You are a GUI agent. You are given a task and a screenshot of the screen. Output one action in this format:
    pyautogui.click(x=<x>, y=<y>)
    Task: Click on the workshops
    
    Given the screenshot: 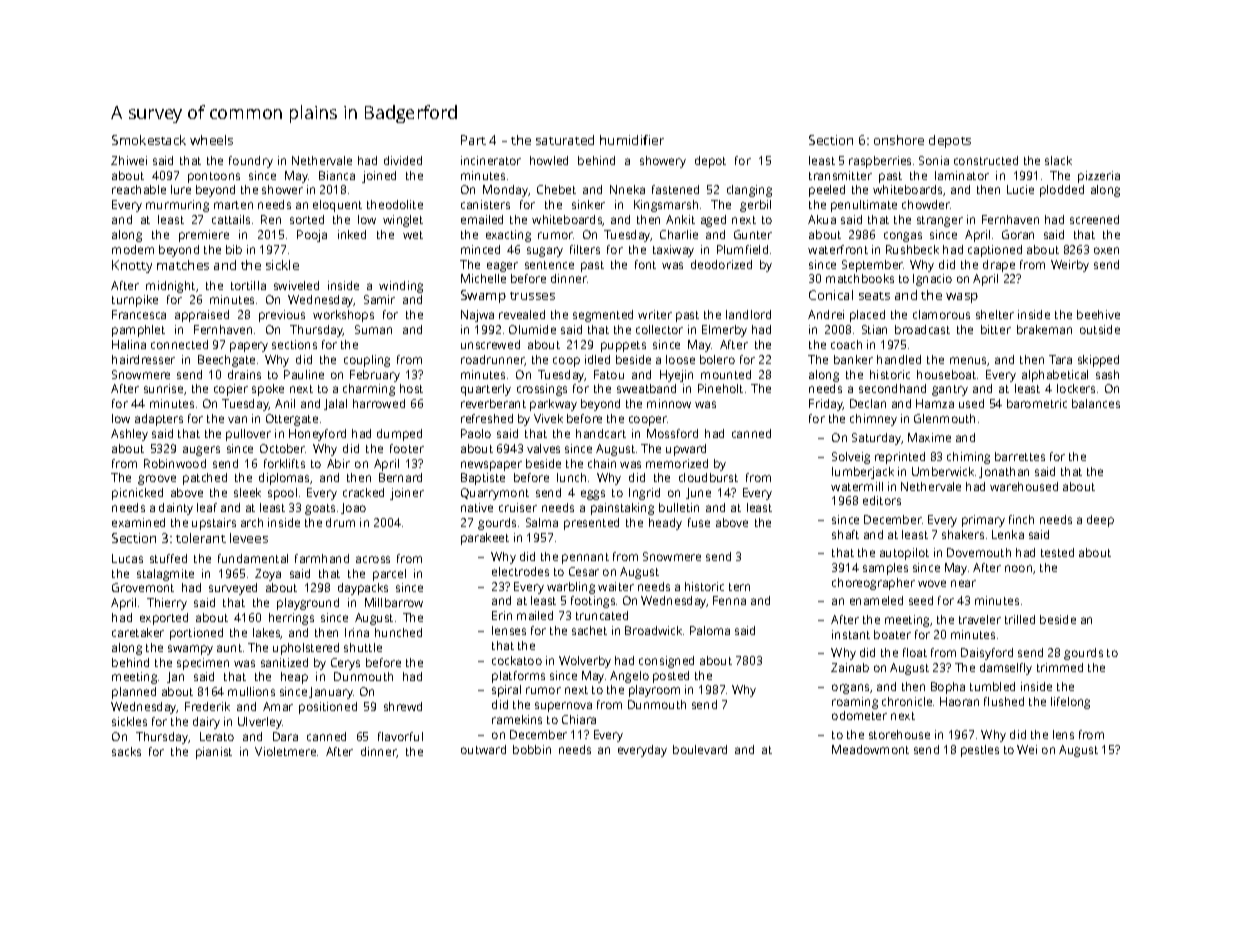 What is the action you would take?
    pyautogui.click(x=343, y=316)
